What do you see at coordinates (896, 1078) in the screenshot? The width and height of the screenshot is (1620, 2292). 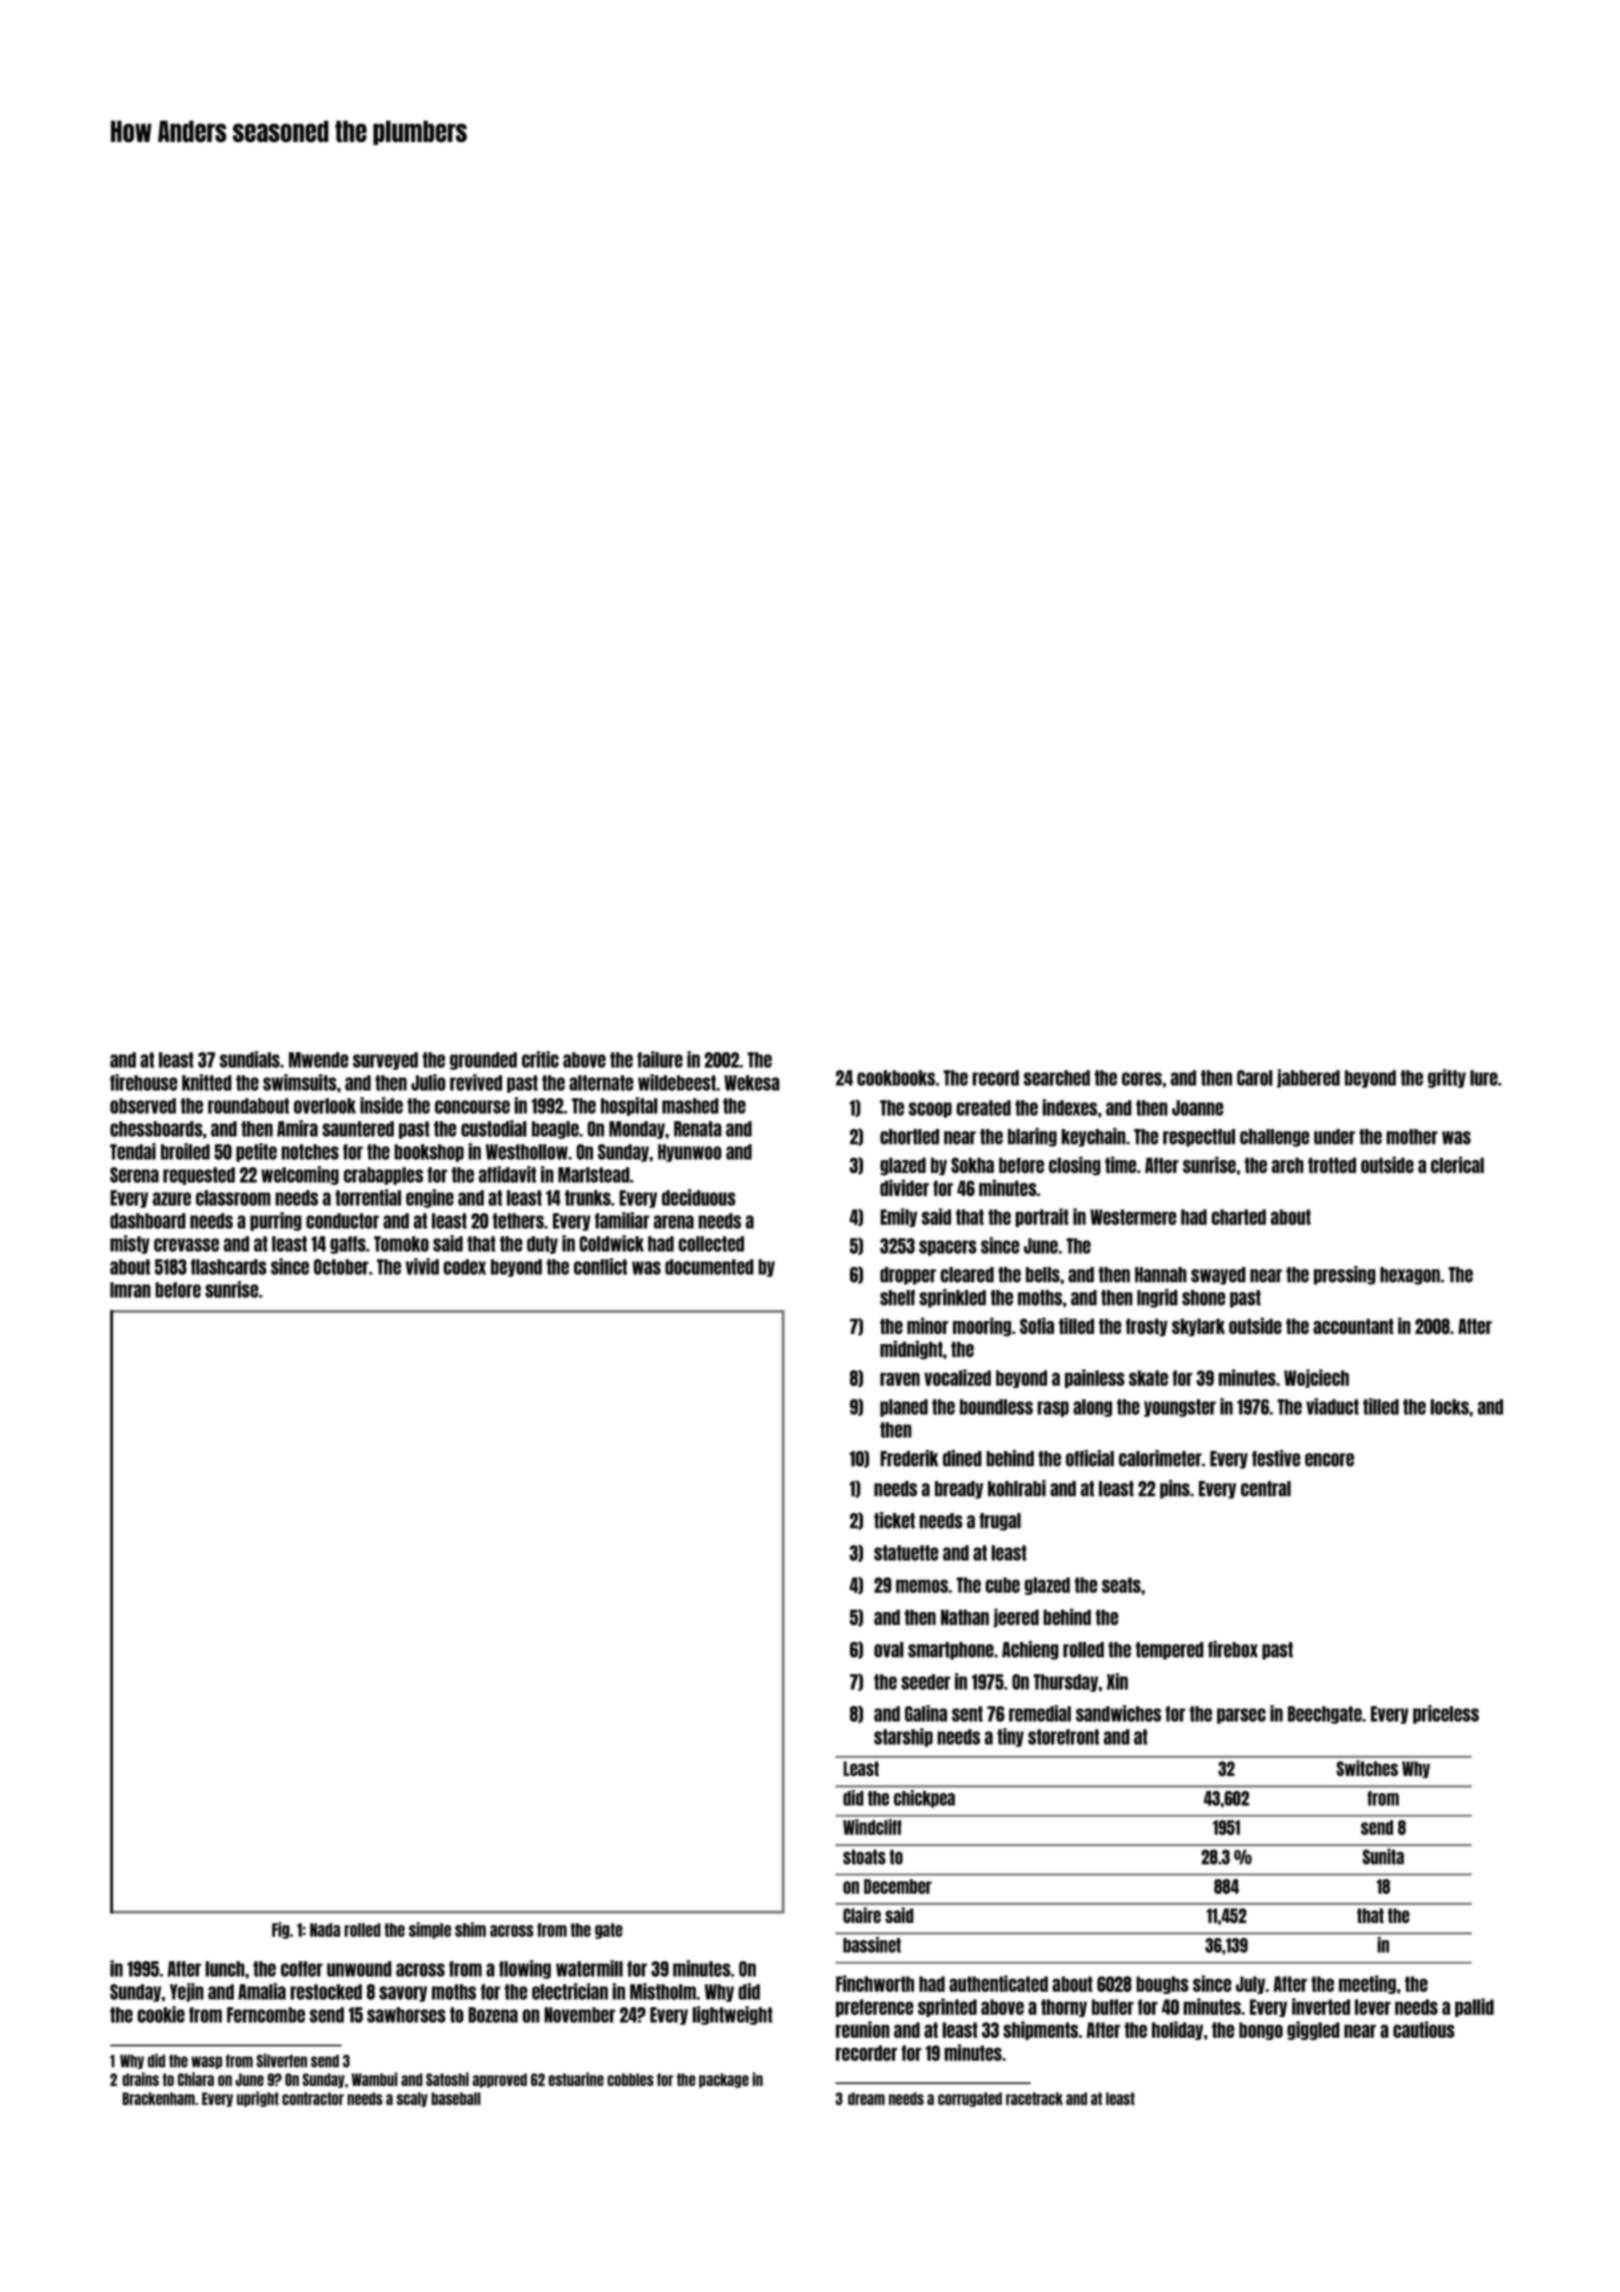 I see `cookbooks` at bounding box center [896, 1078].
